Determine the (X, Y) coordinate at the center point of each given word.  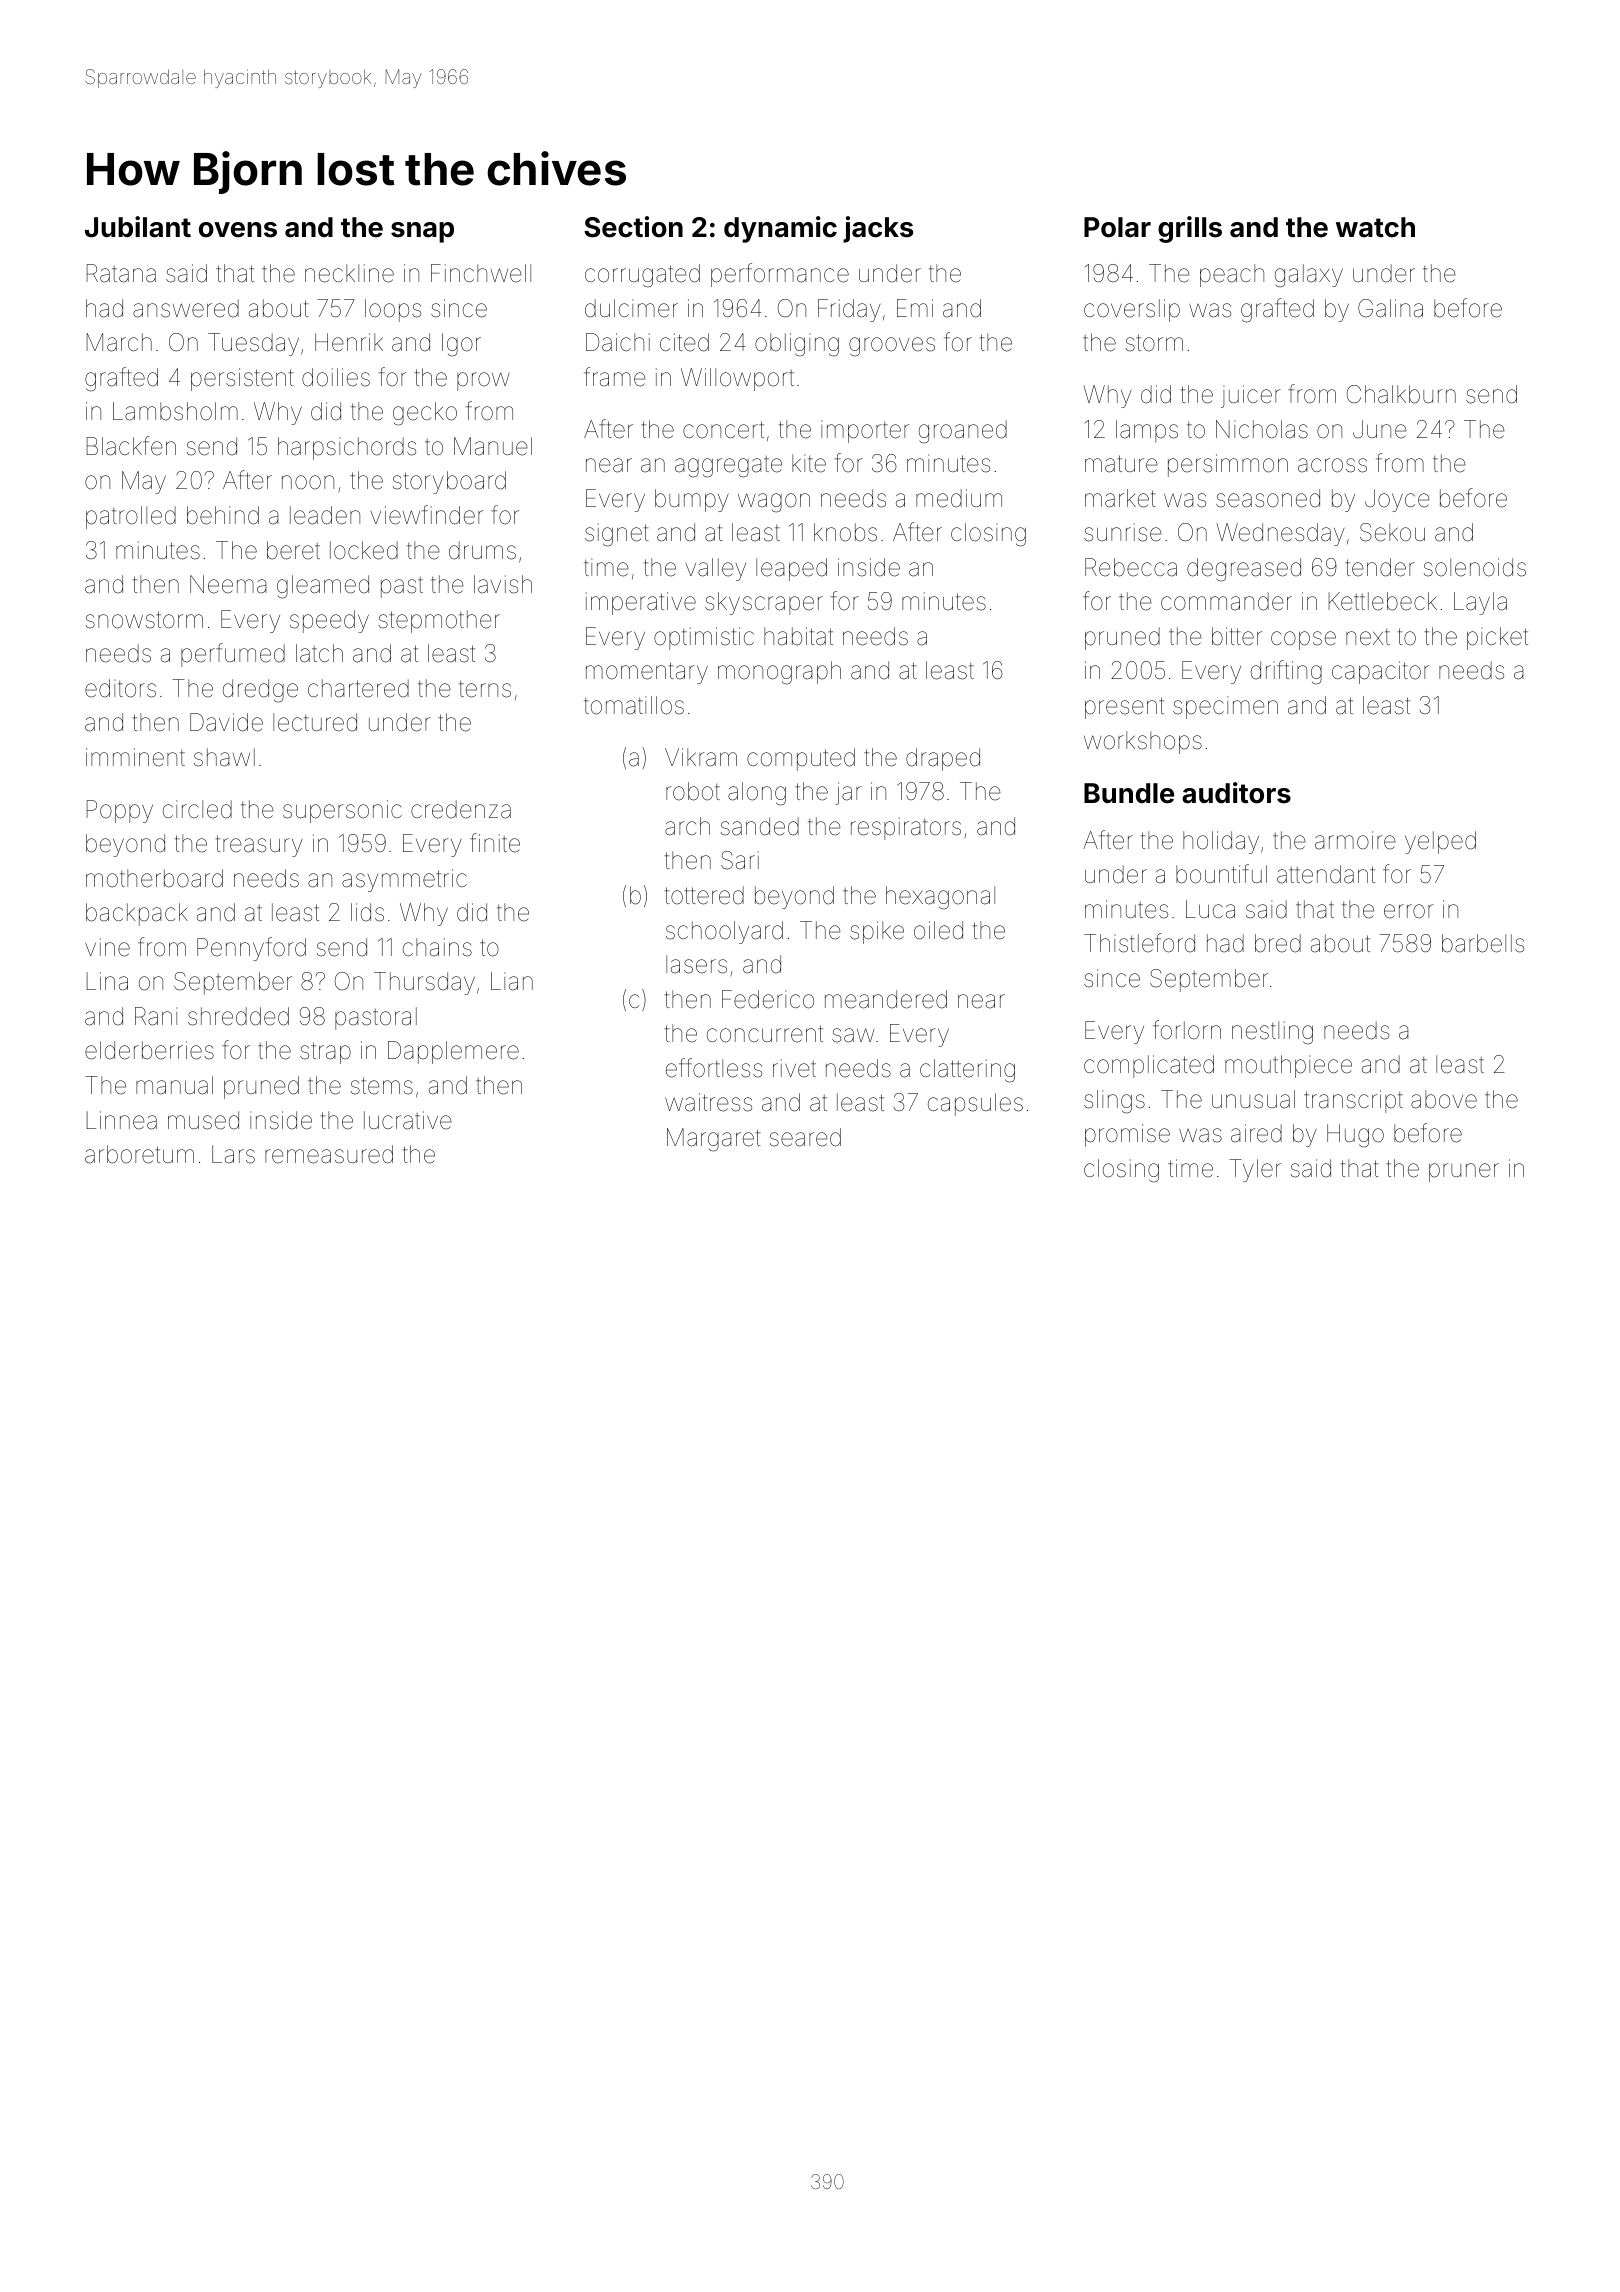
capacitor (1381, 672)
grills (1190, 229)
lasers (696, 964)
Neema (228, 584)
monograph (779, 673)
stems (382, 1086)
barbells (1483, 943)
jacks (878, 229)
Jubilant (138, 227)
